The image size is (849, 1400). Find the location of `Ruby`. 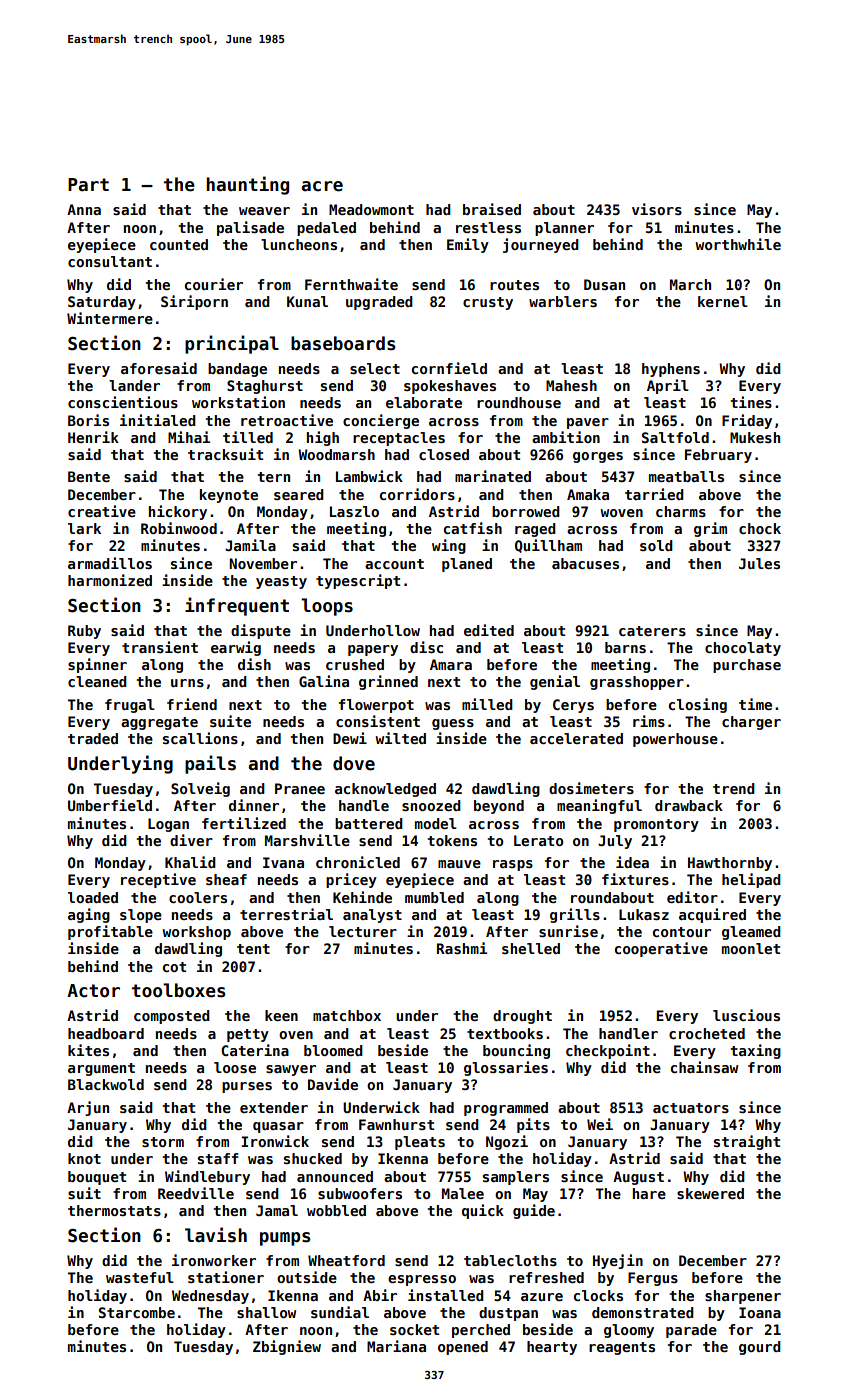

Ruby is located at coordinates (84, 632).
